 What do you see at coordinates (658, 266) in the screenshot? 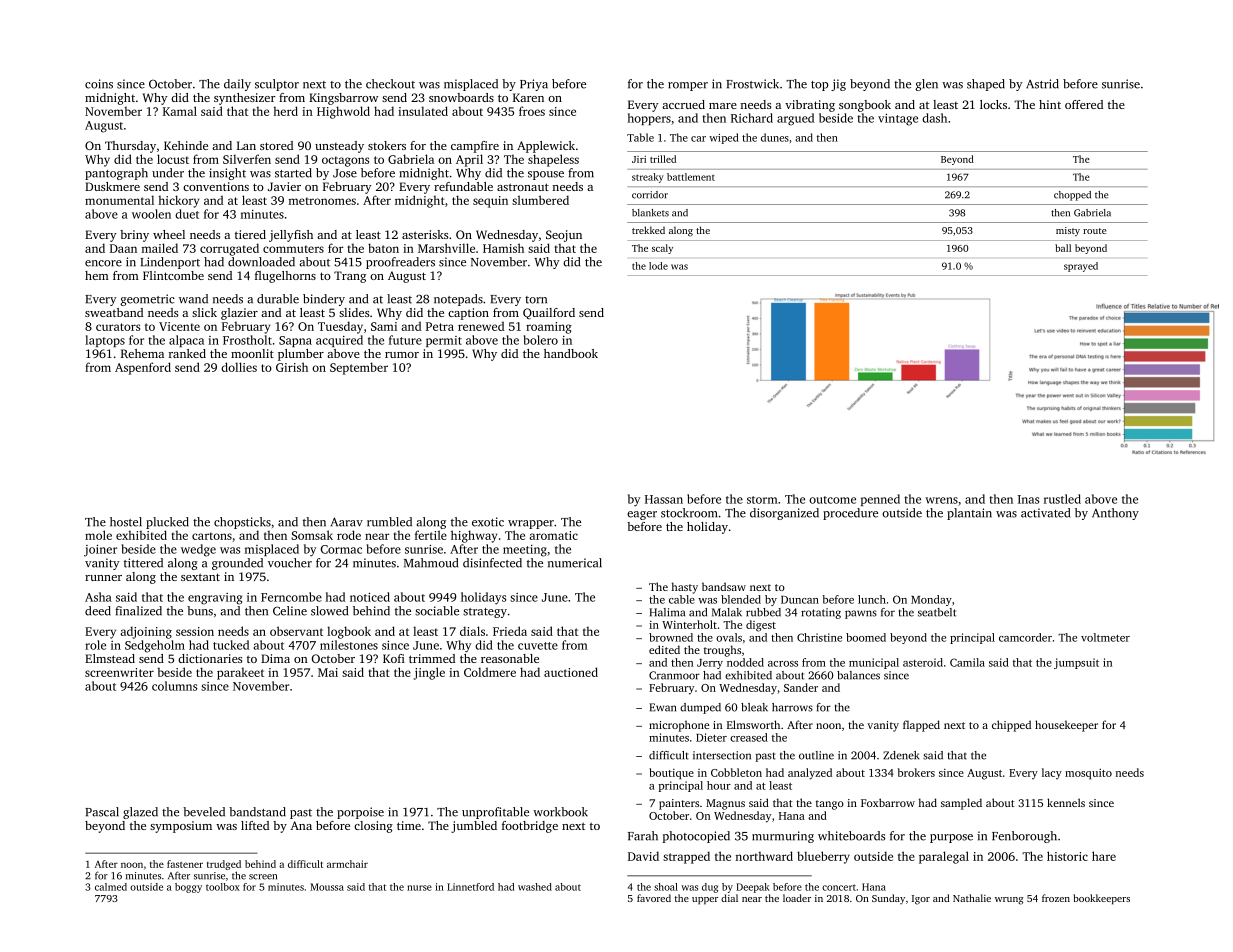
I see `lode` at bounding box center [658, 266].
